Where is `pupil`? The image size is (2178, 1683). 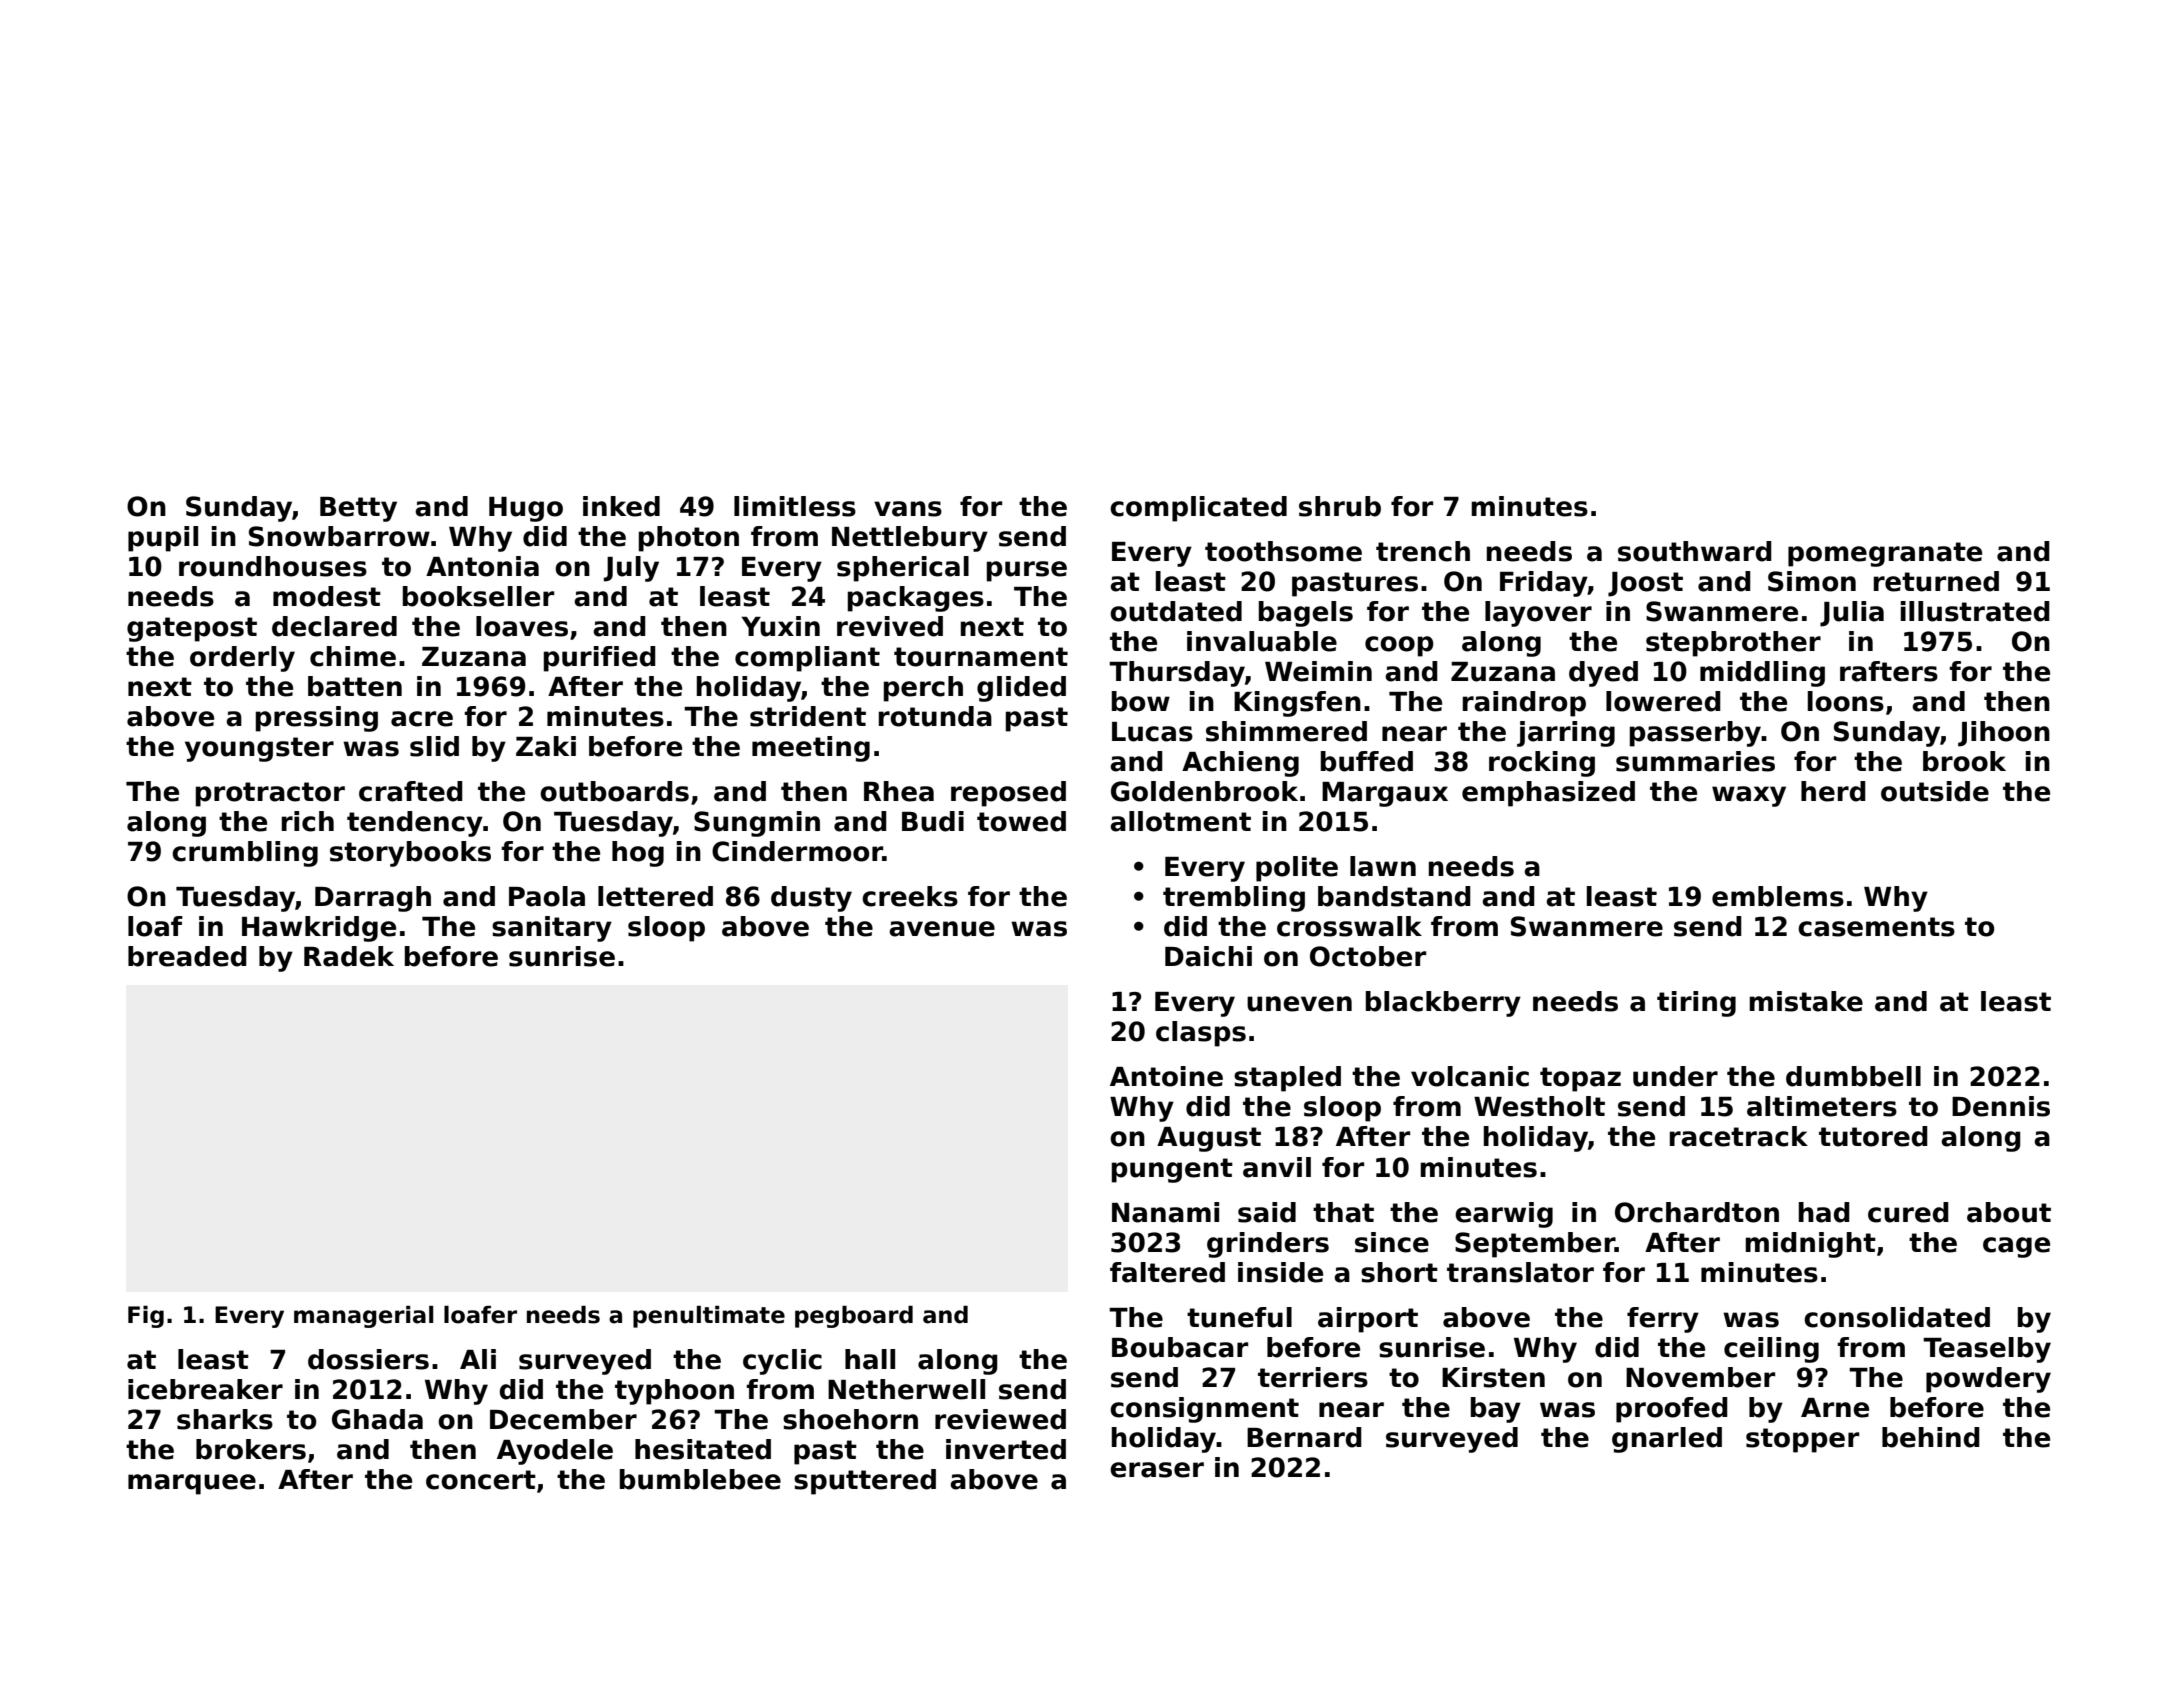
pupil is located at coordinates (163, 539).
